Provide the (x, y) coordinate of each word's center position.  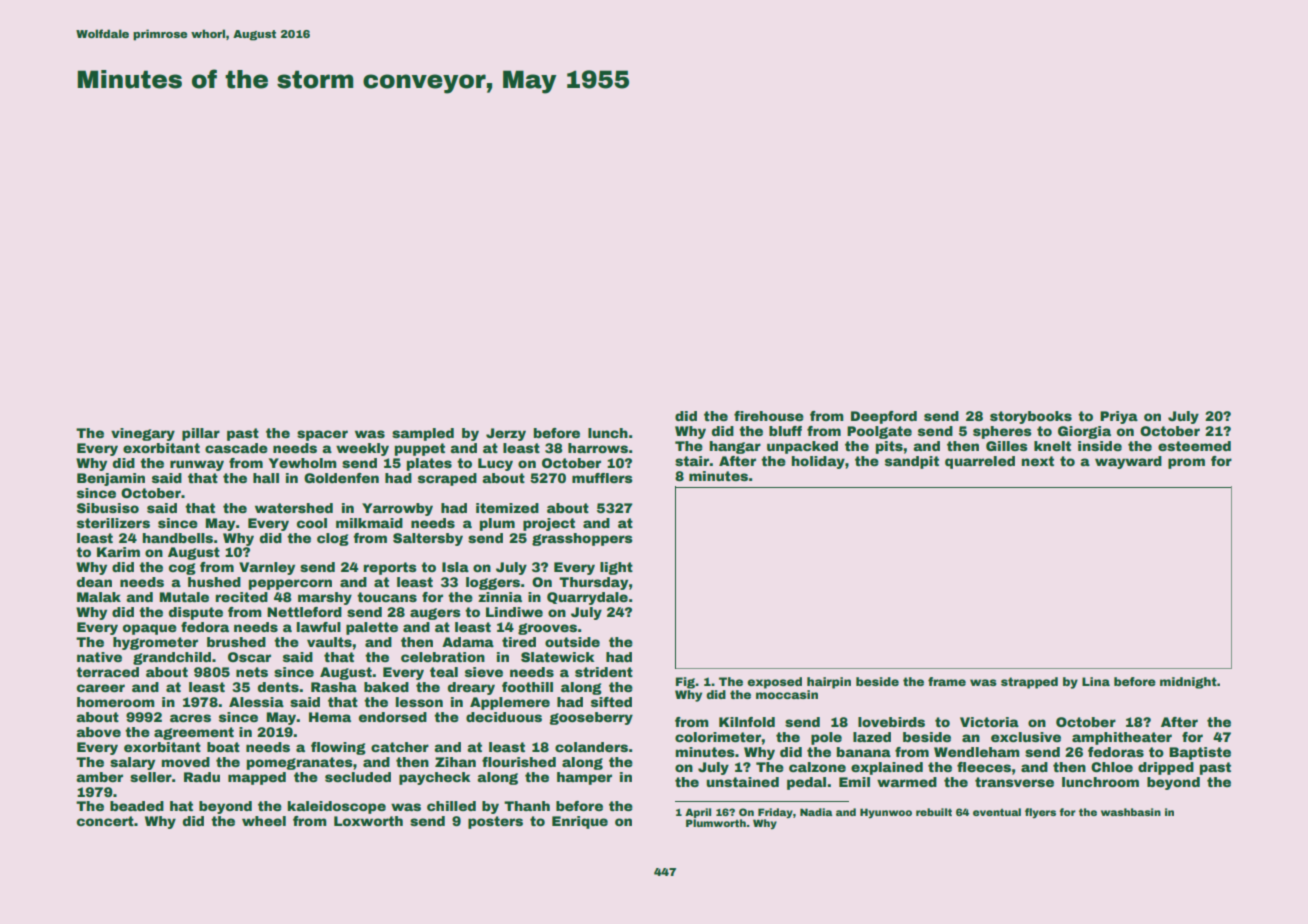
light (616, 568)
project (549, 524)
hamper (584, 778)
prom (1186, 463)
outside (572, 642)
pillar (201, 434)
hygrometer (155, 643)
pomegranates (300, 763)
